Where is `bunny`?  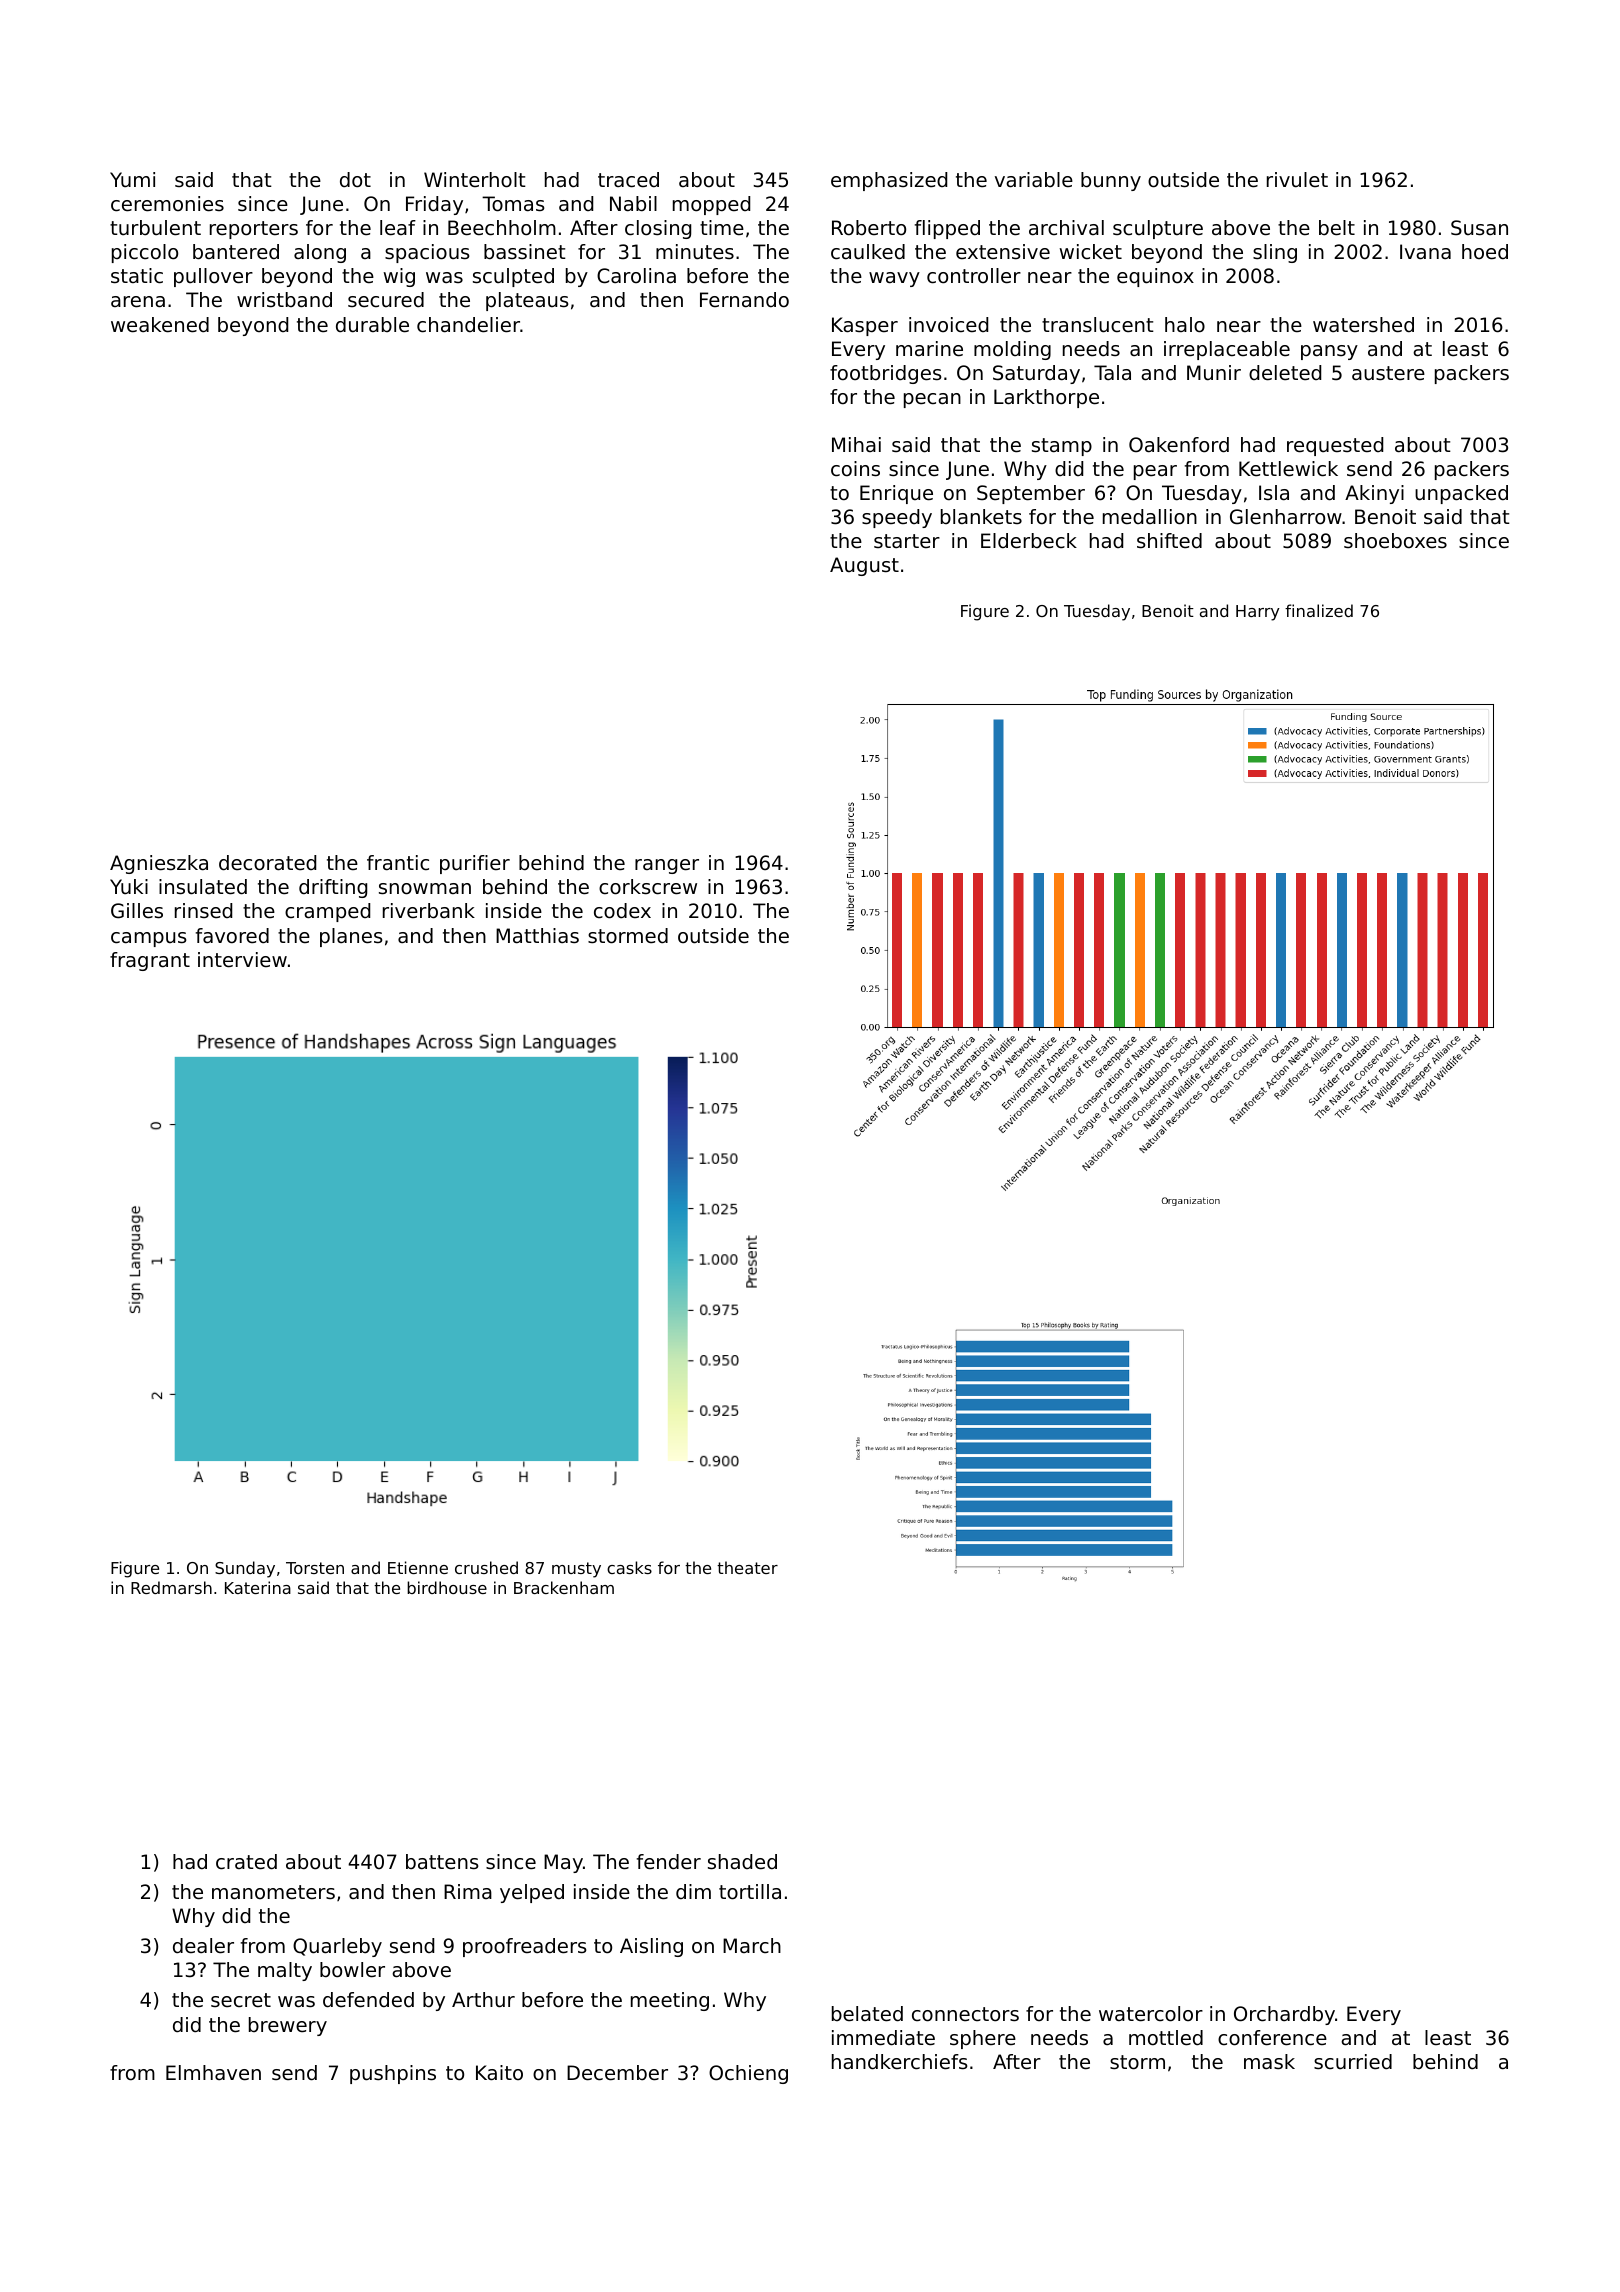 bunny is located at coordinates (1111, 181).
